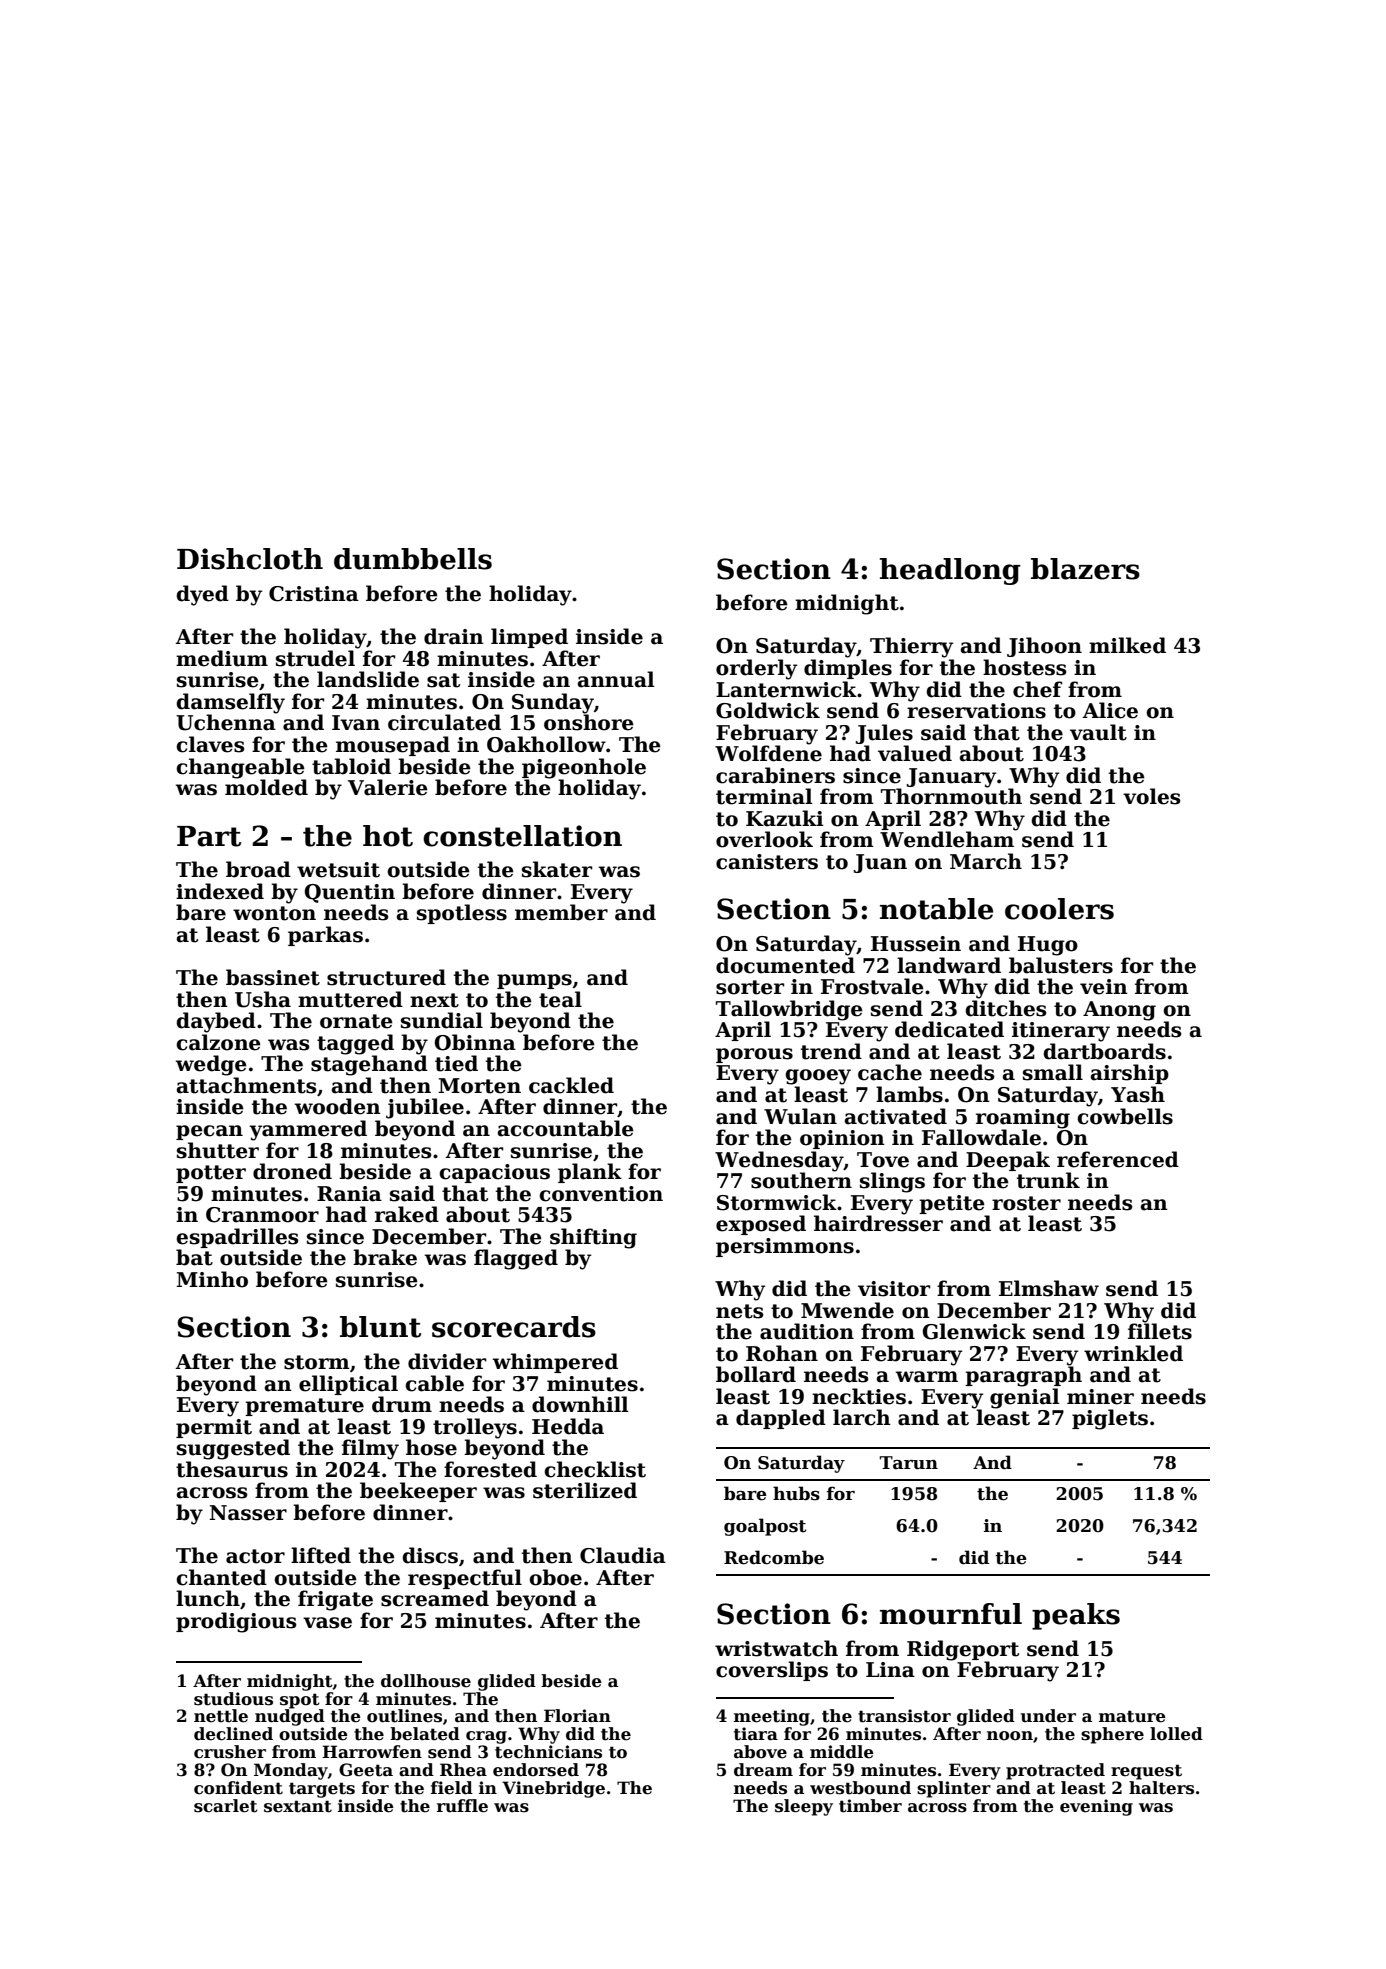 This screenshot has height=1969, width=1386. Describe the element at coordinates (884, 734) in the screenshot. I see `Jules` at that location.
